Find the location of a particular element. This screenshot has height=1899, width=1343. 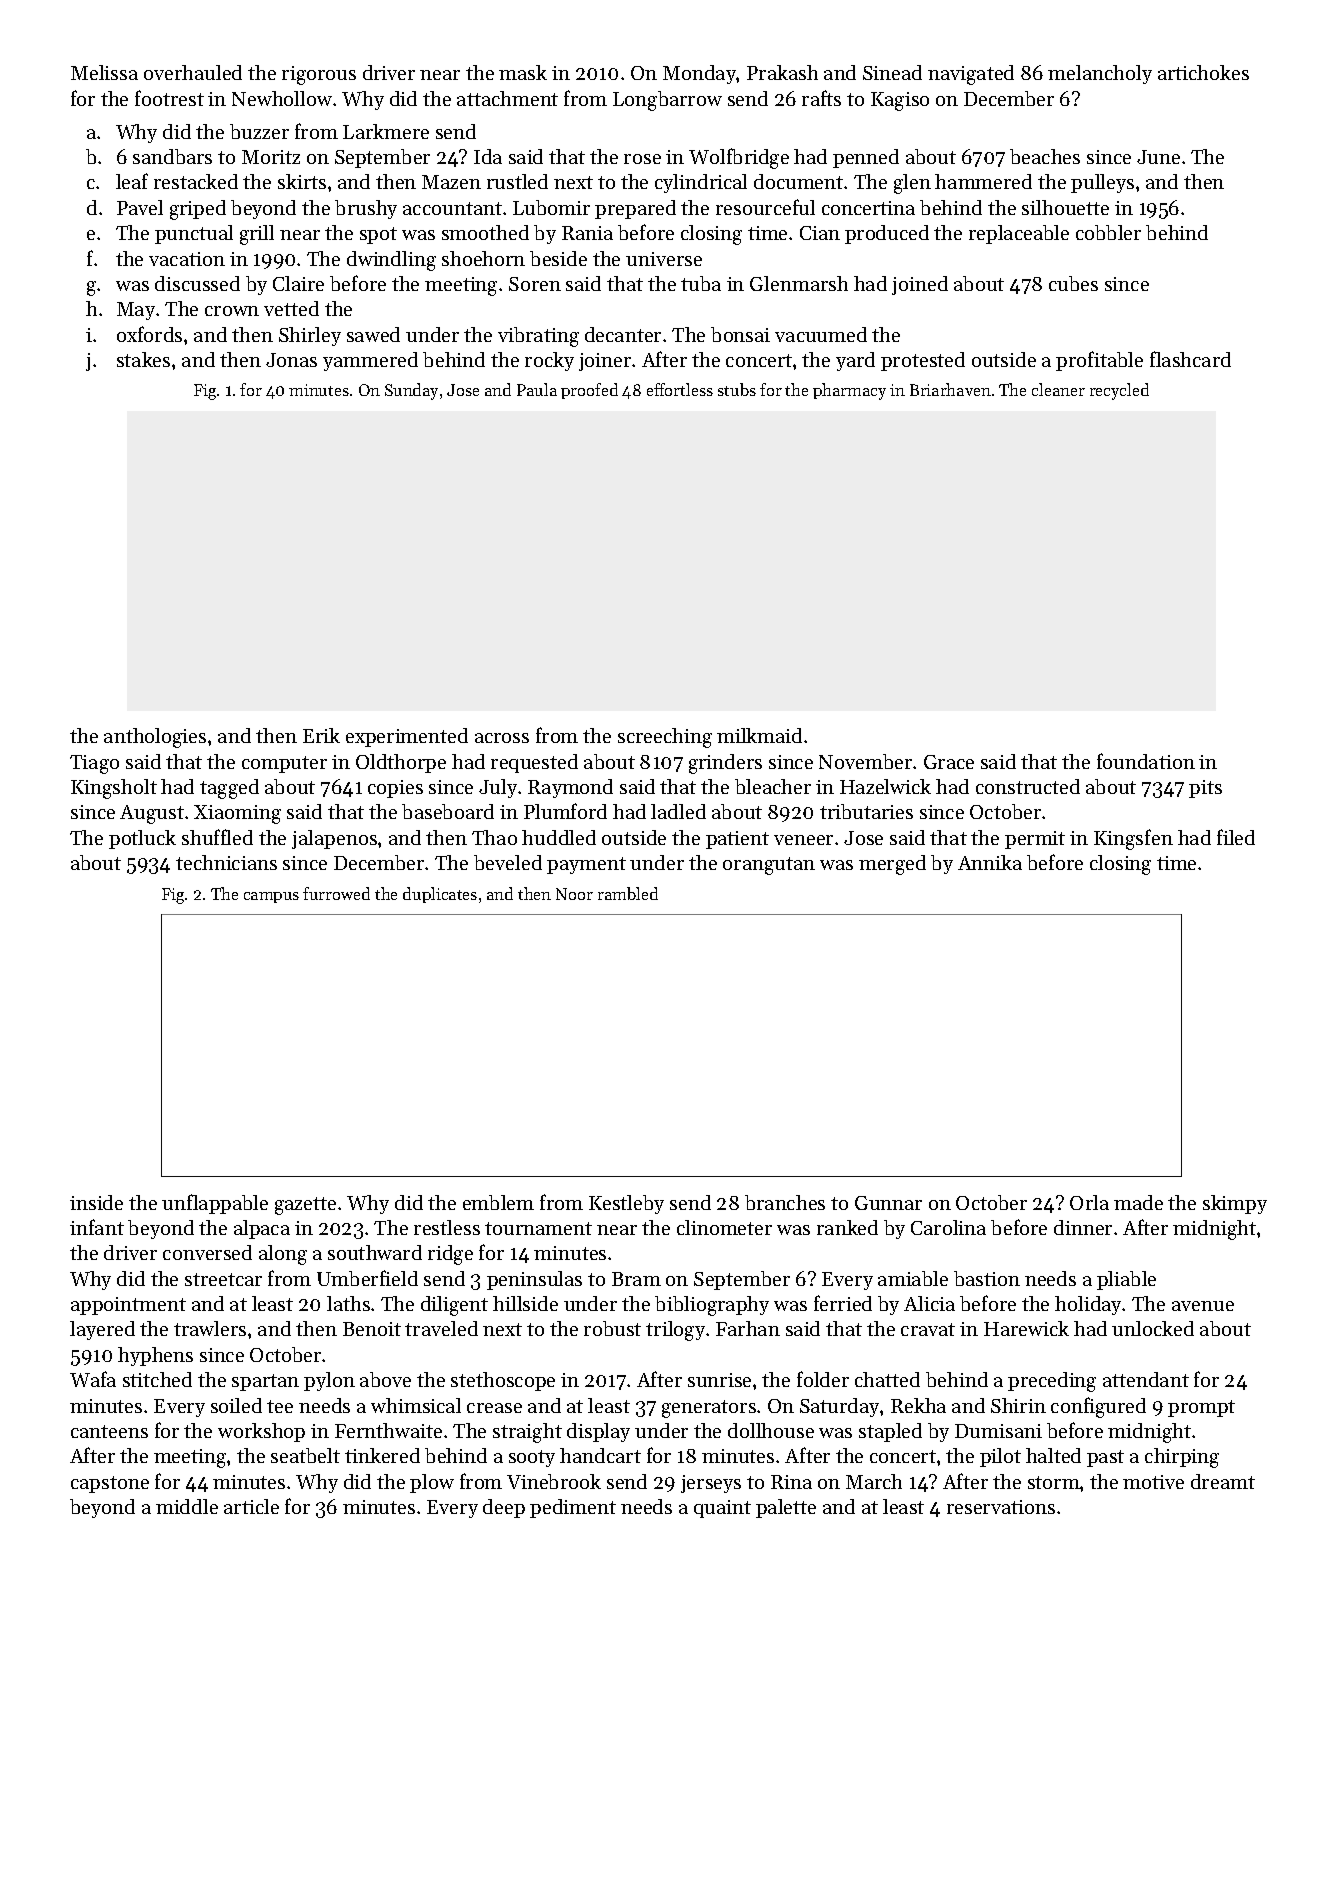

campus is located at coordinates (271, 897).
